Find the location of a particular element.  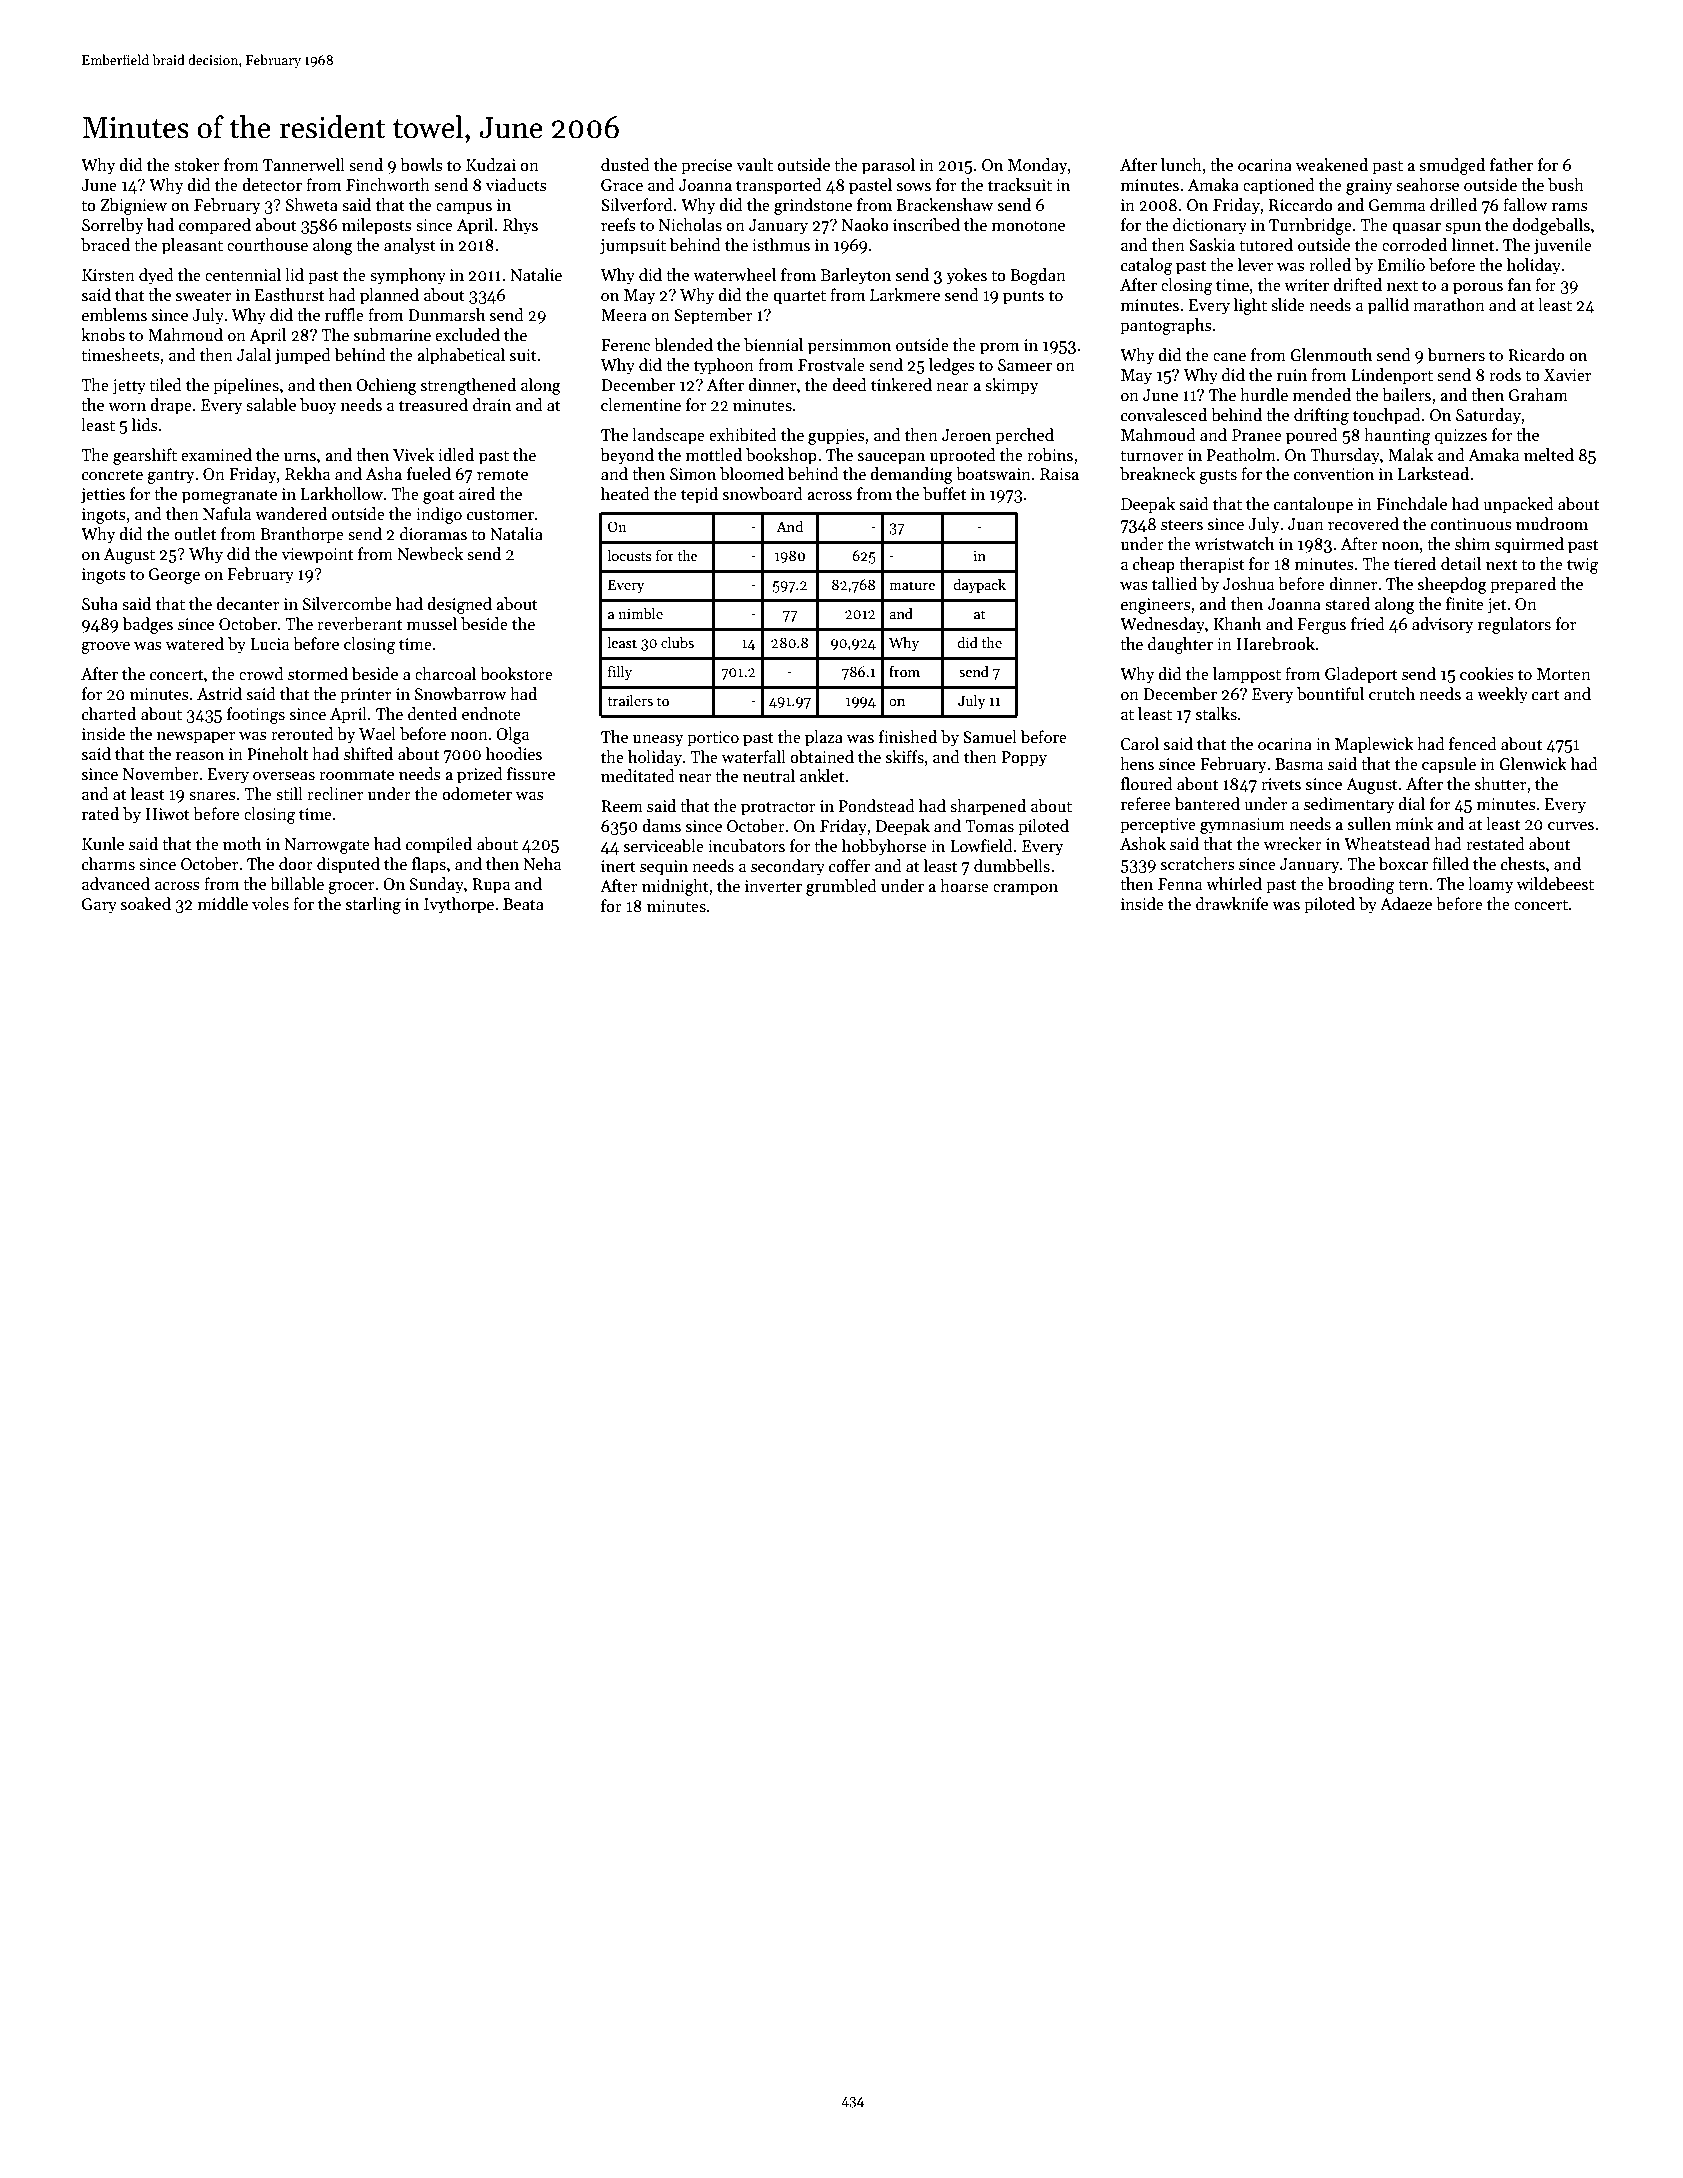

hoarse is located at coordinates (964, 886).
